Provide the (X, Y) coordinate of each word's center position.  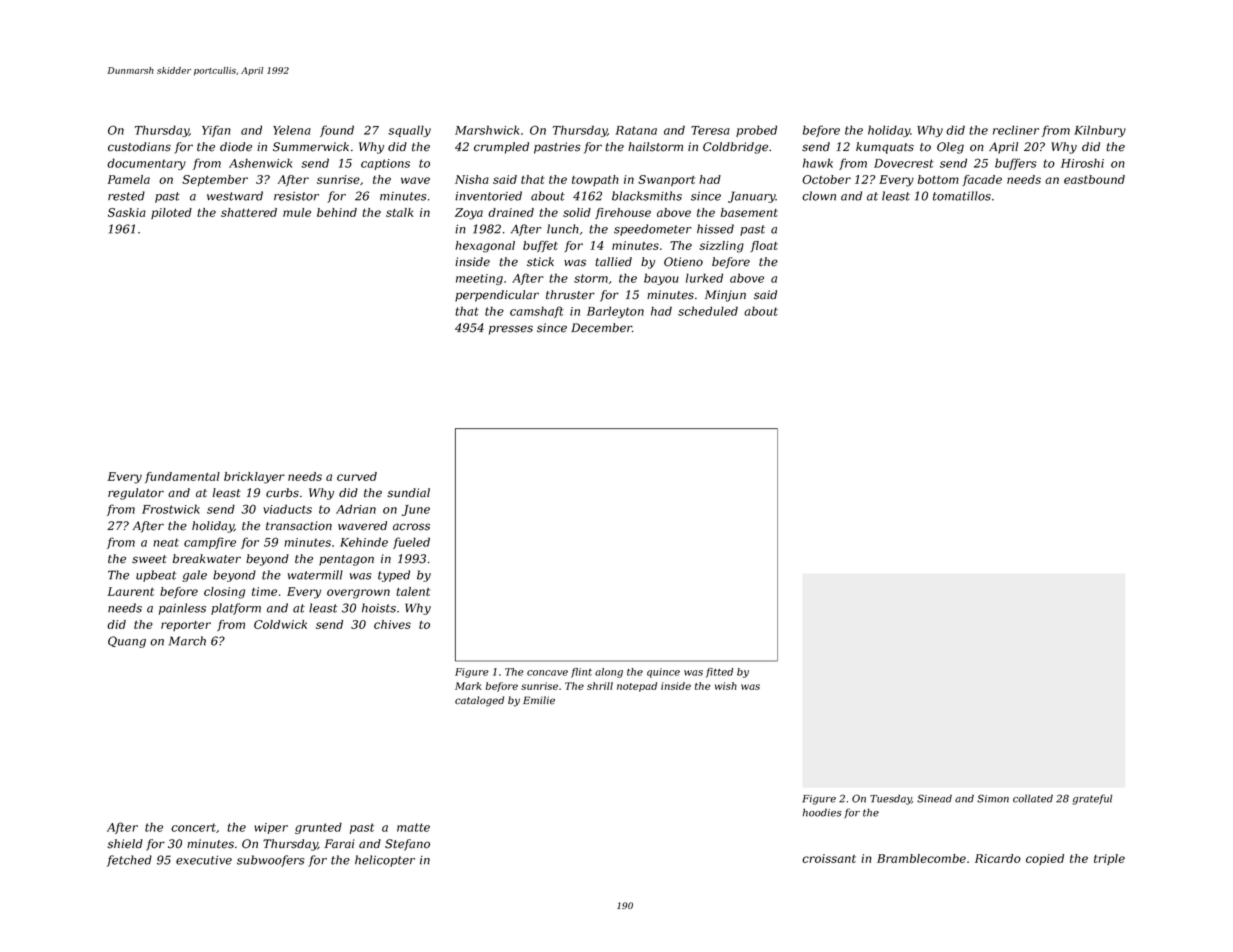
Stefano (407, 845)
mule (297, 212)
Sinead (934, 798)
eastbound (1094, 179)
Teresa (710, 130)
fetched (129, 861)
